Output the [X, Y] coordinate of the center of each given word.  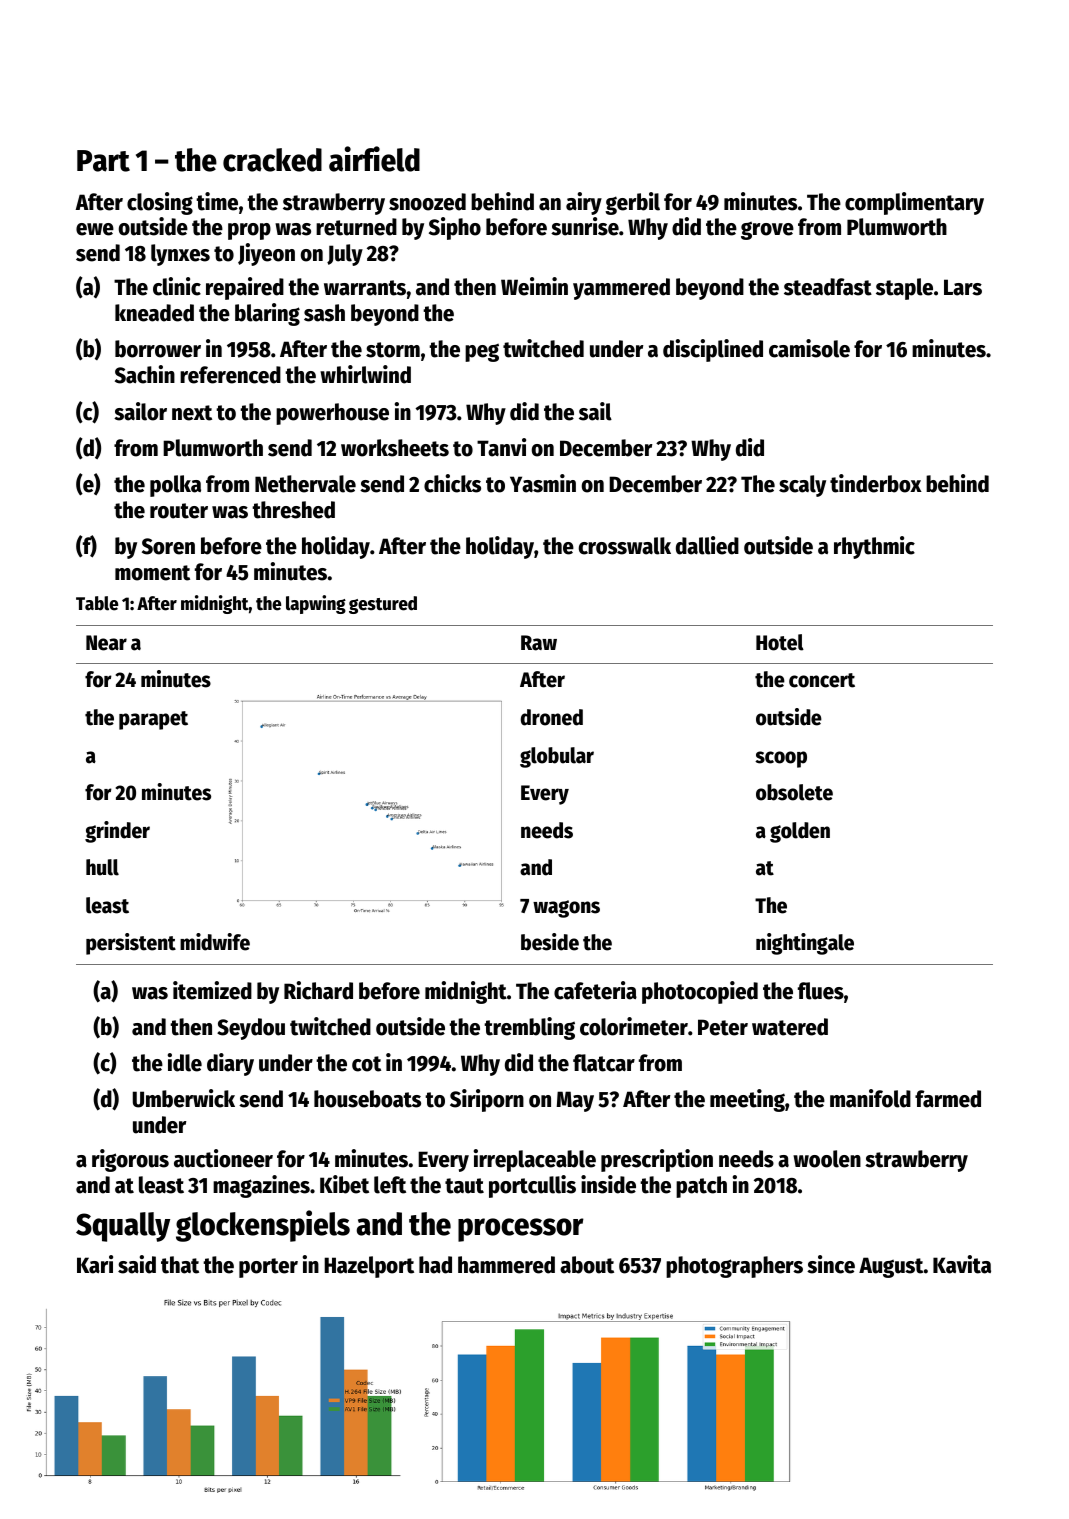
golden [800, 832]
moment [152, 573]
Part [103, 161]
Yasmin [543, 483]
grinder [117, 832]
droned [552, 717]
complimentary [914, 203]
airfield [374, 159]
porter [268, 1268]
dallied [707, 545]
